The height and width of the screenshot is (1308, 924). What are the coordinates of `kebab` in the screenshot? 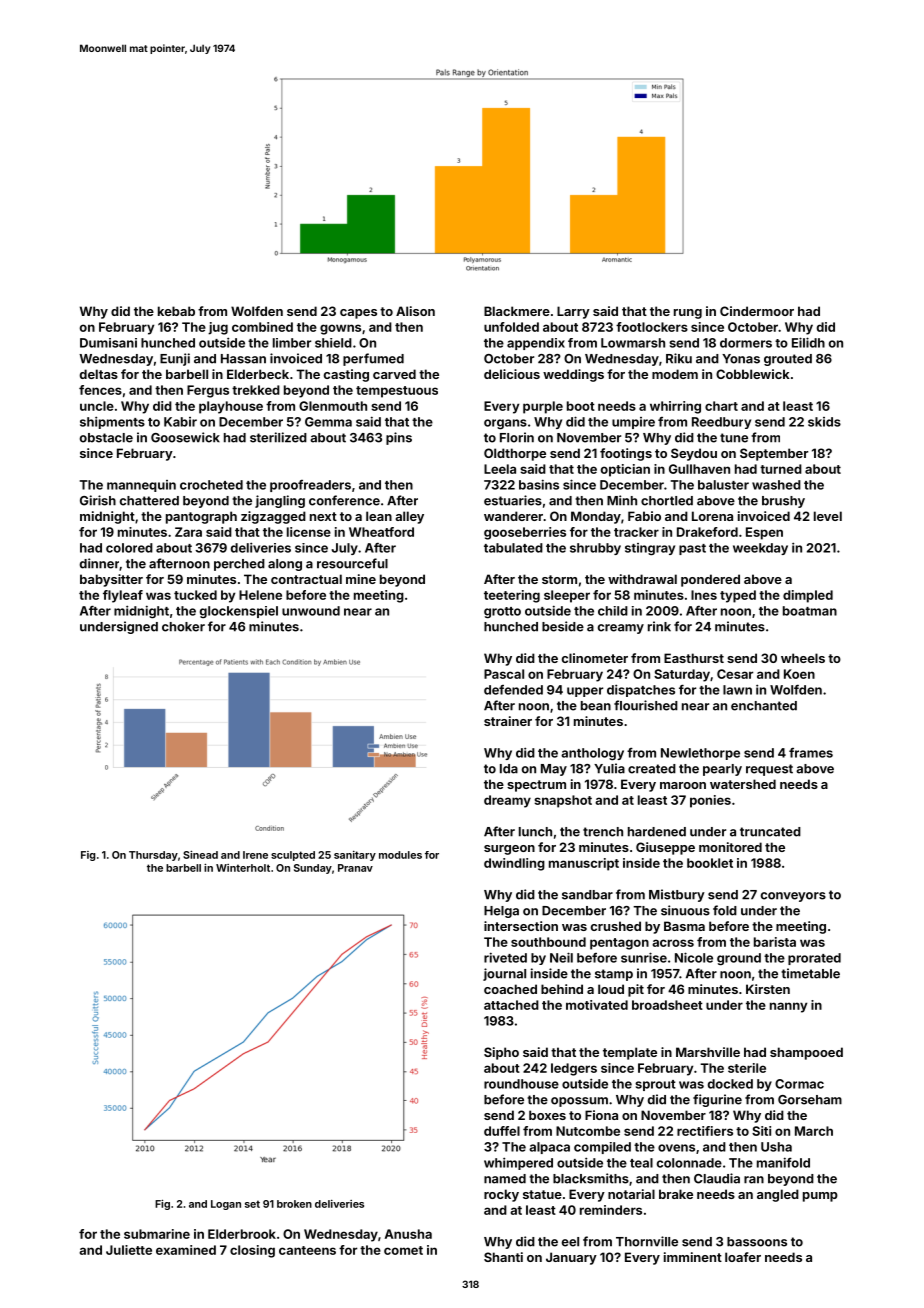 It's located at (176, 311).
